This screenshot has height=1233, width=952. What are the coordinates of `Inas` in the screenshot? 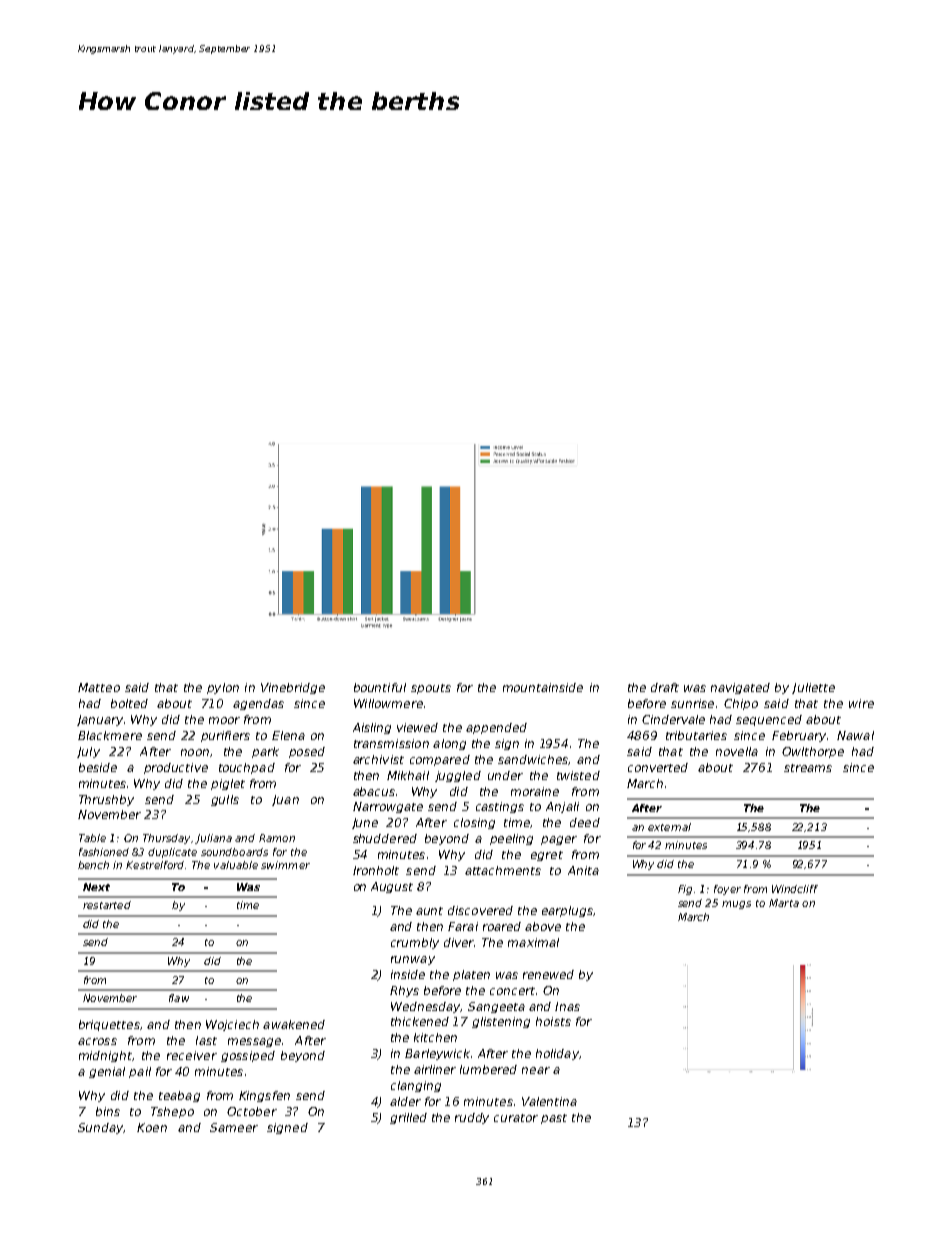 It's located at (567, 1006).
